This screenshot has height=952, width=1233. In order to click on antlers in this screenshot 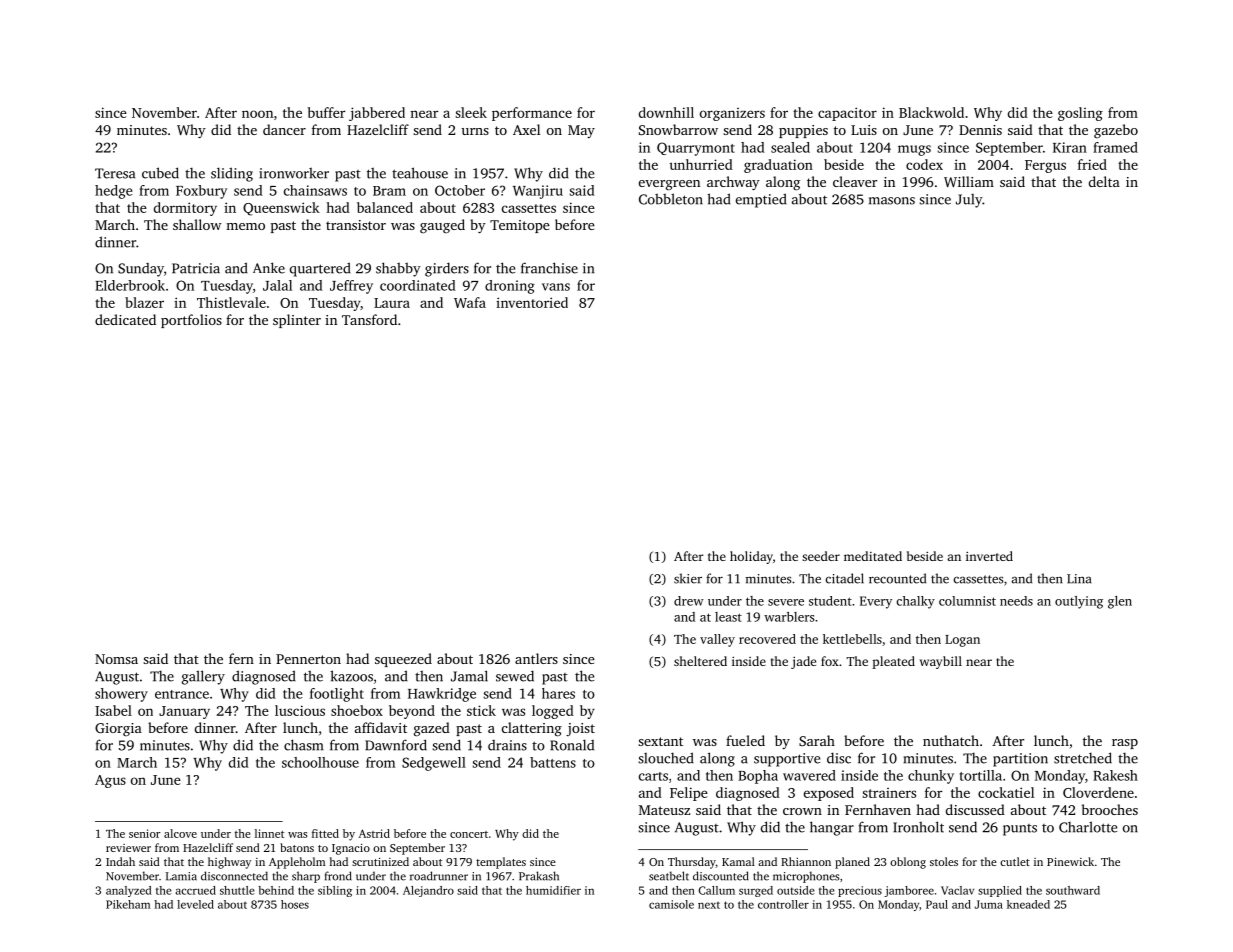, I will do `click(536, 658)`.
